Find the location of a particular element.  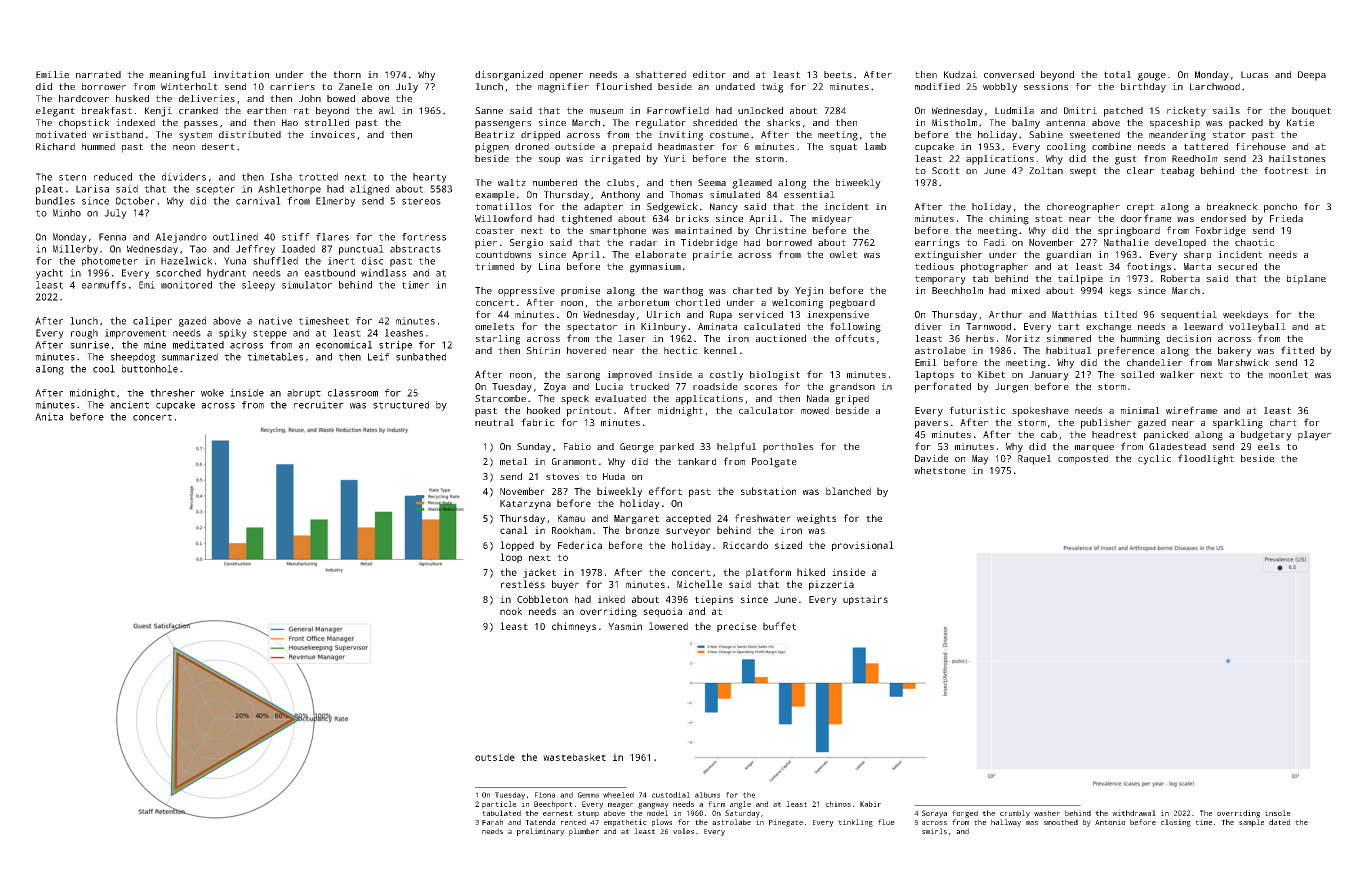

woke is located at coordinates (212, 393).
